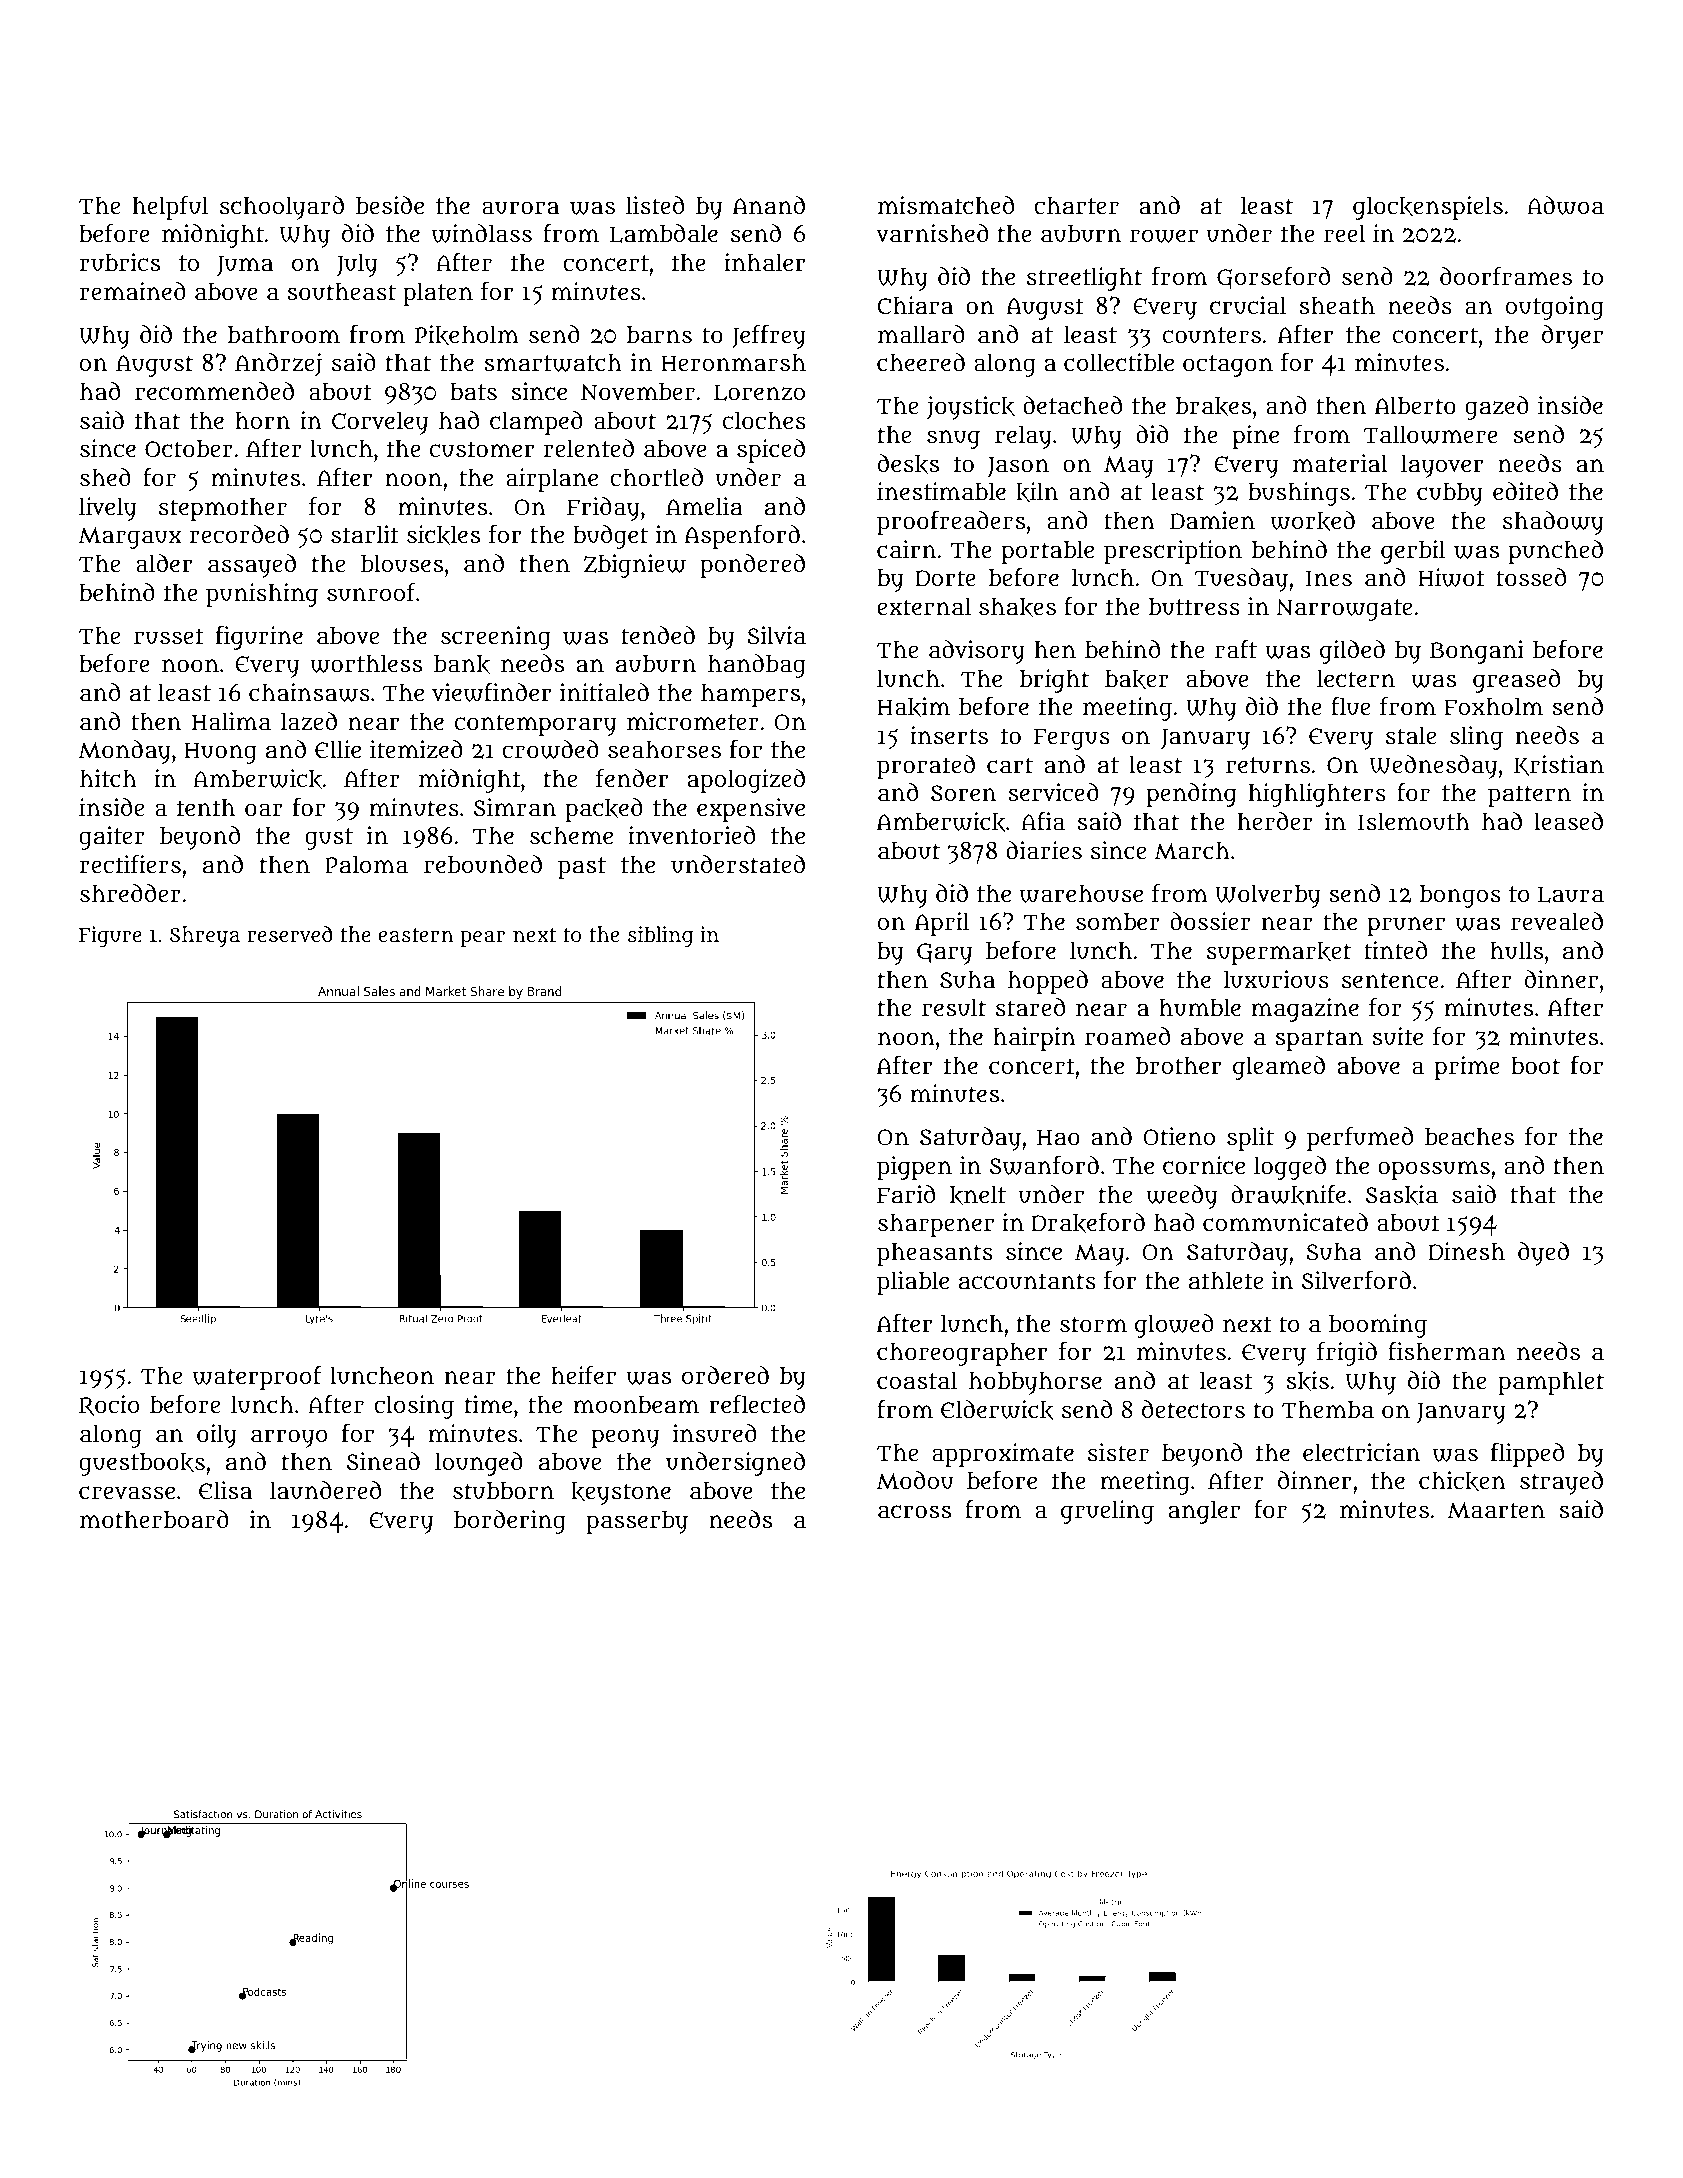 The width and height of the page is (1683, 2178). What do you see at coordinates (659, 335) in the page?
I see `barns` at bounding box center [659, 335].
